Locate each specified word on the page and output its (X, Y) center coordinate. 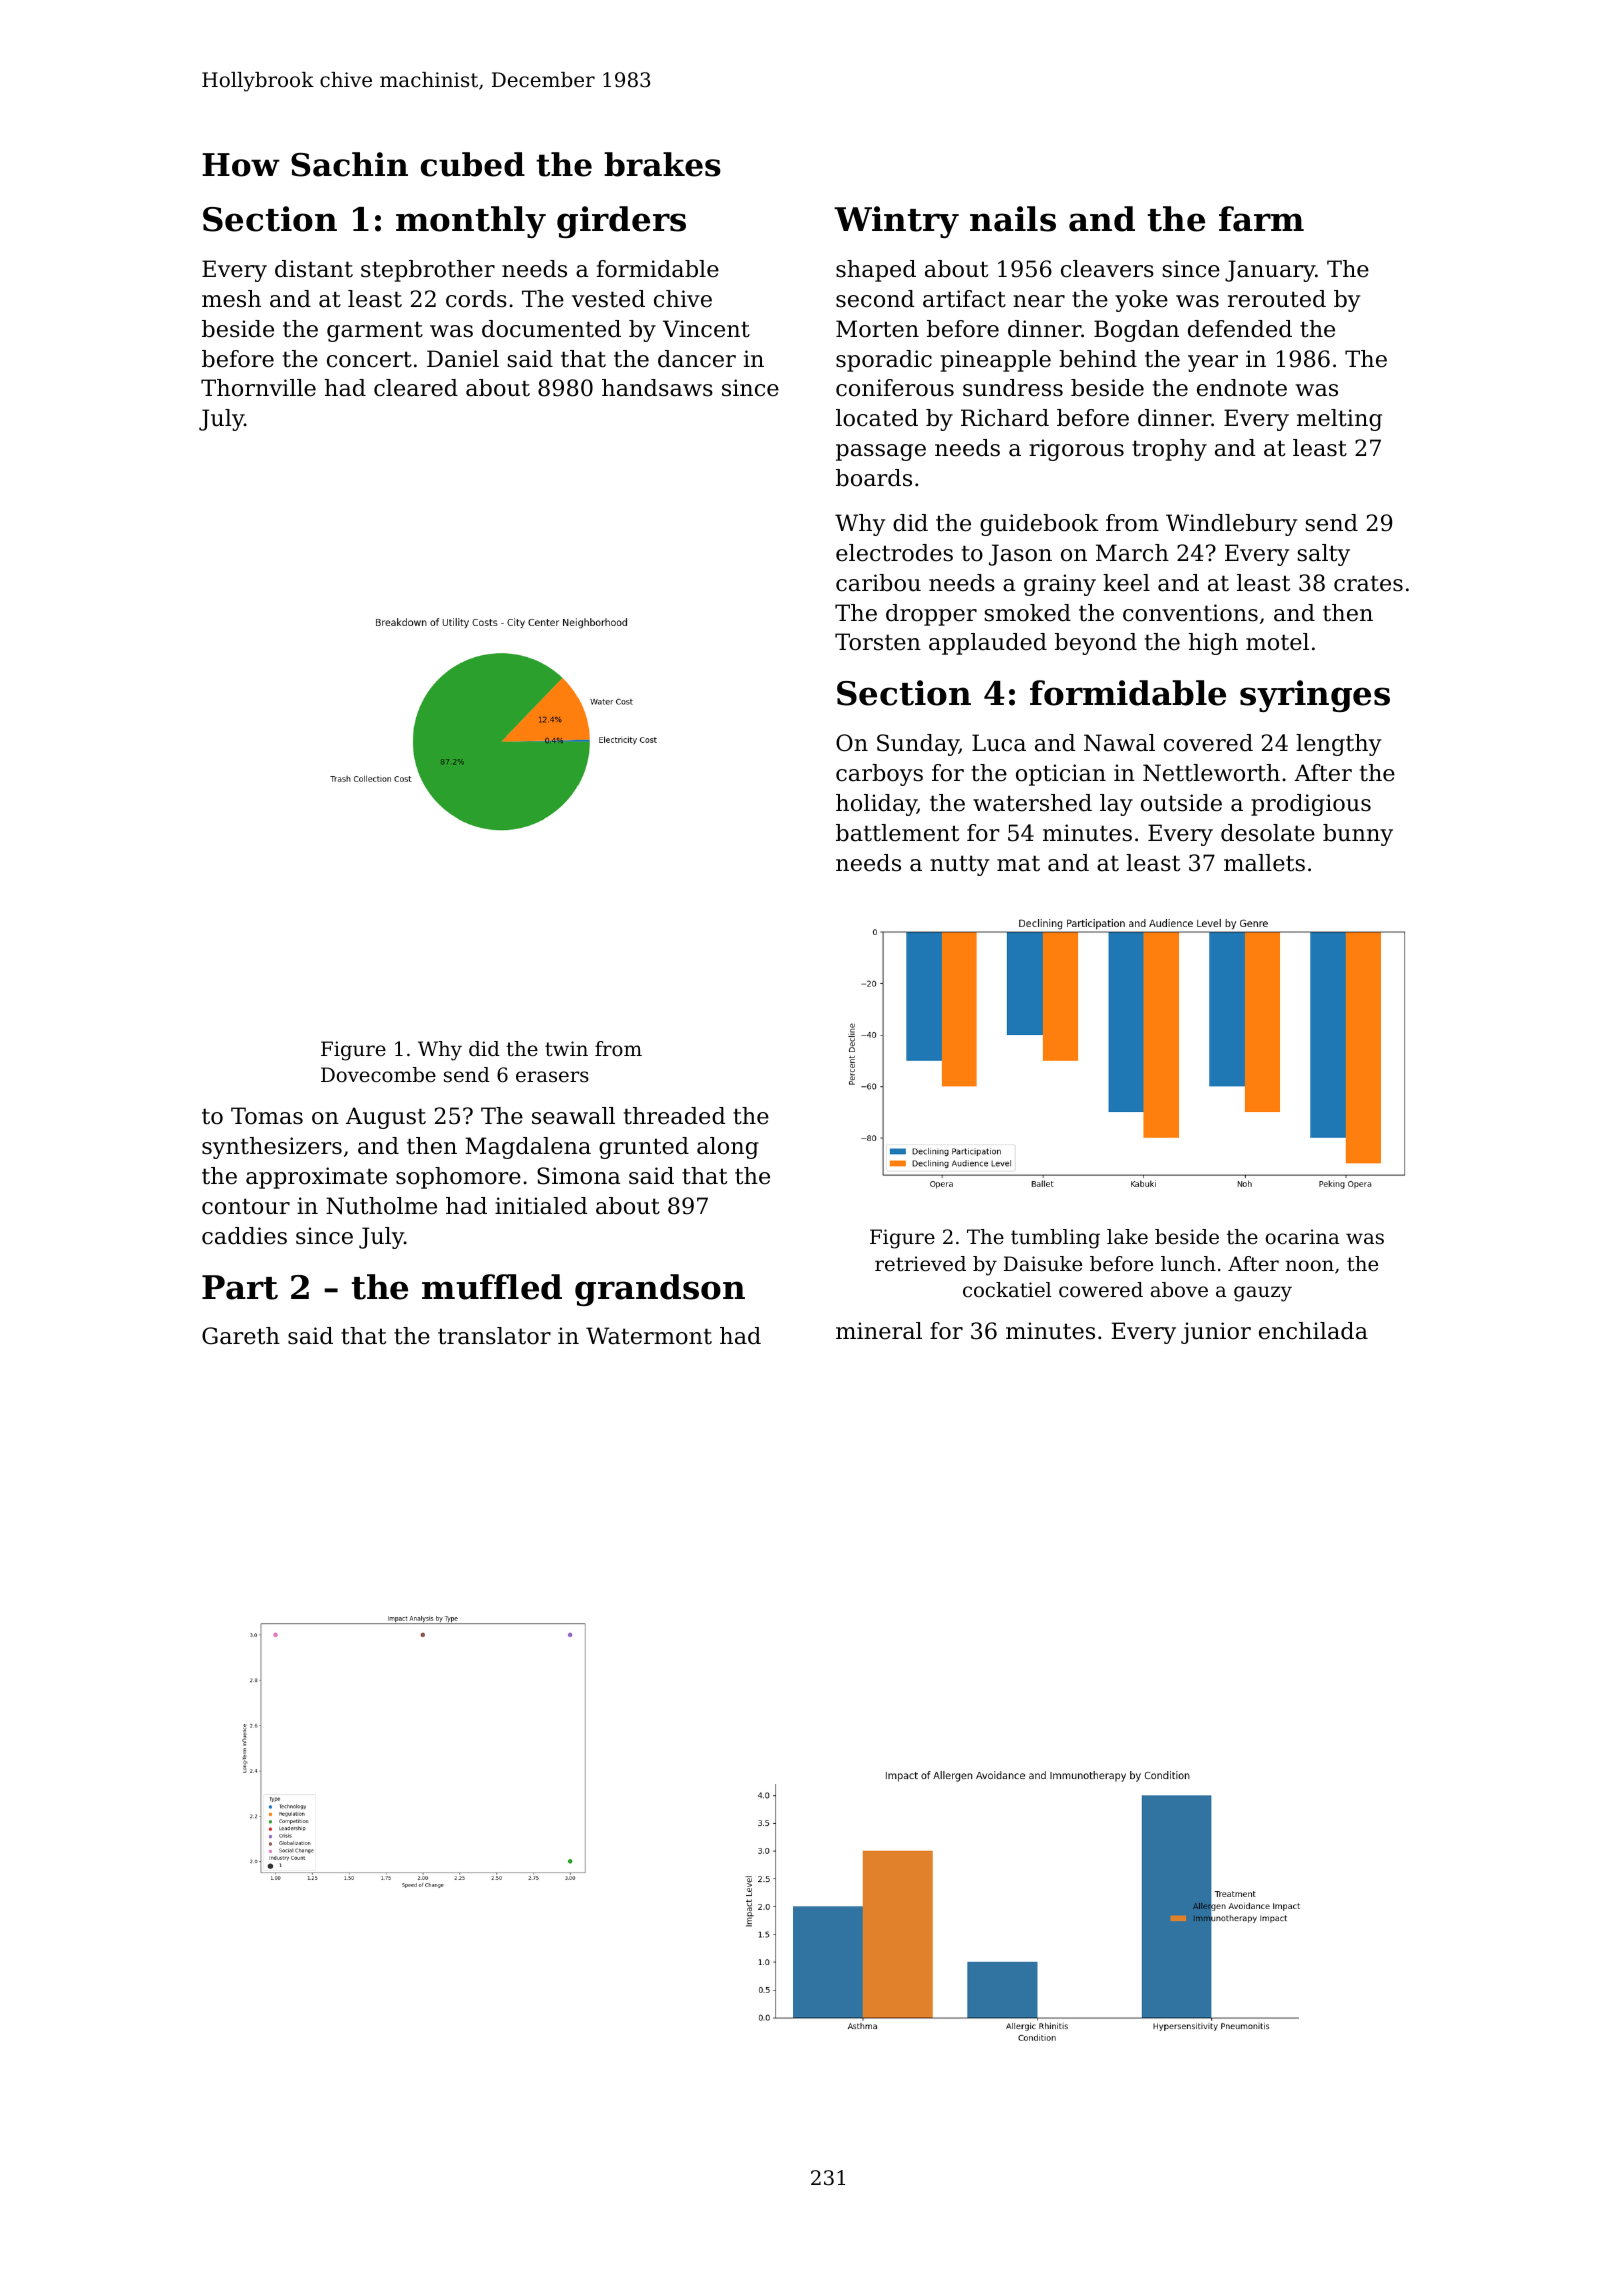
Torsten (878, 642)
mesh (231, 299)
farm (1261, 219)
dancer (697, 359)
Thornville (258, 388)
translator (494, 1336)
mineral (879, 1331)
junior (1216, 1333)
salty (1324, 555)
